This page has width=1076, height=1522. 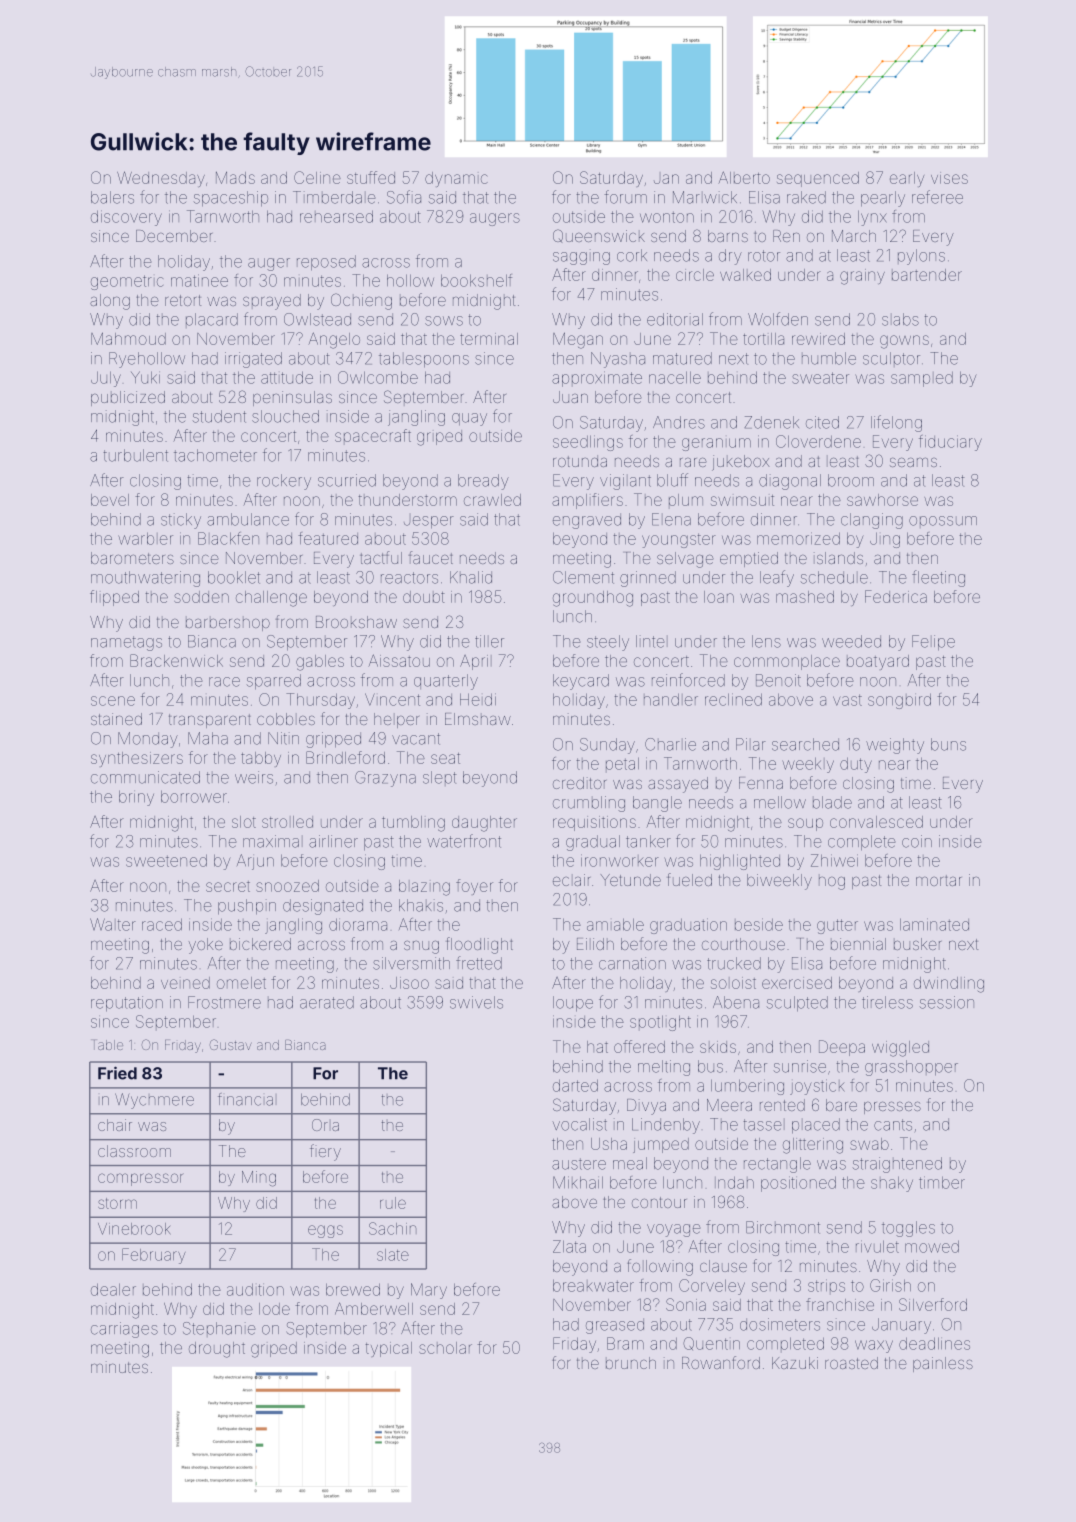 I want to click on eggs, so click(x=325, y=1231).
